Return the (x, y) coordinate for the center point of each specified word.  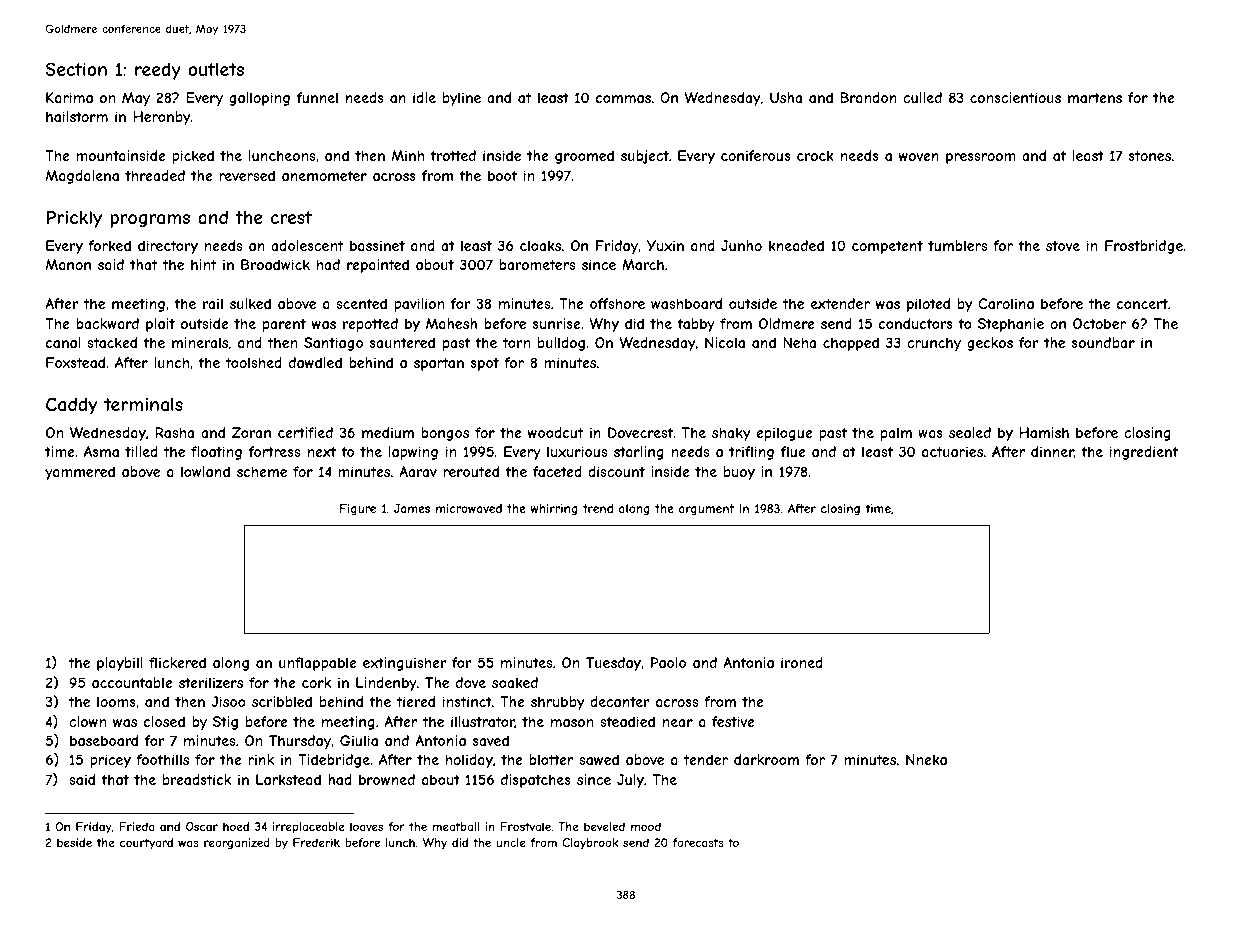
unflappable (318, 664)
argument (706, 510)
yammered (80, 473)
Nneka (926, 759)
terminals (143, 404)
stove (1063, 246)
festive (733, 721)
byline (462, 99)
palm (896, 434)
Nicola (725, 342)
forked (109, 245)
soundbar (1103, 342)
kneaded (796, 245)
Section (76, 69)
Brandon (868, 97)
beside (74, 842)
